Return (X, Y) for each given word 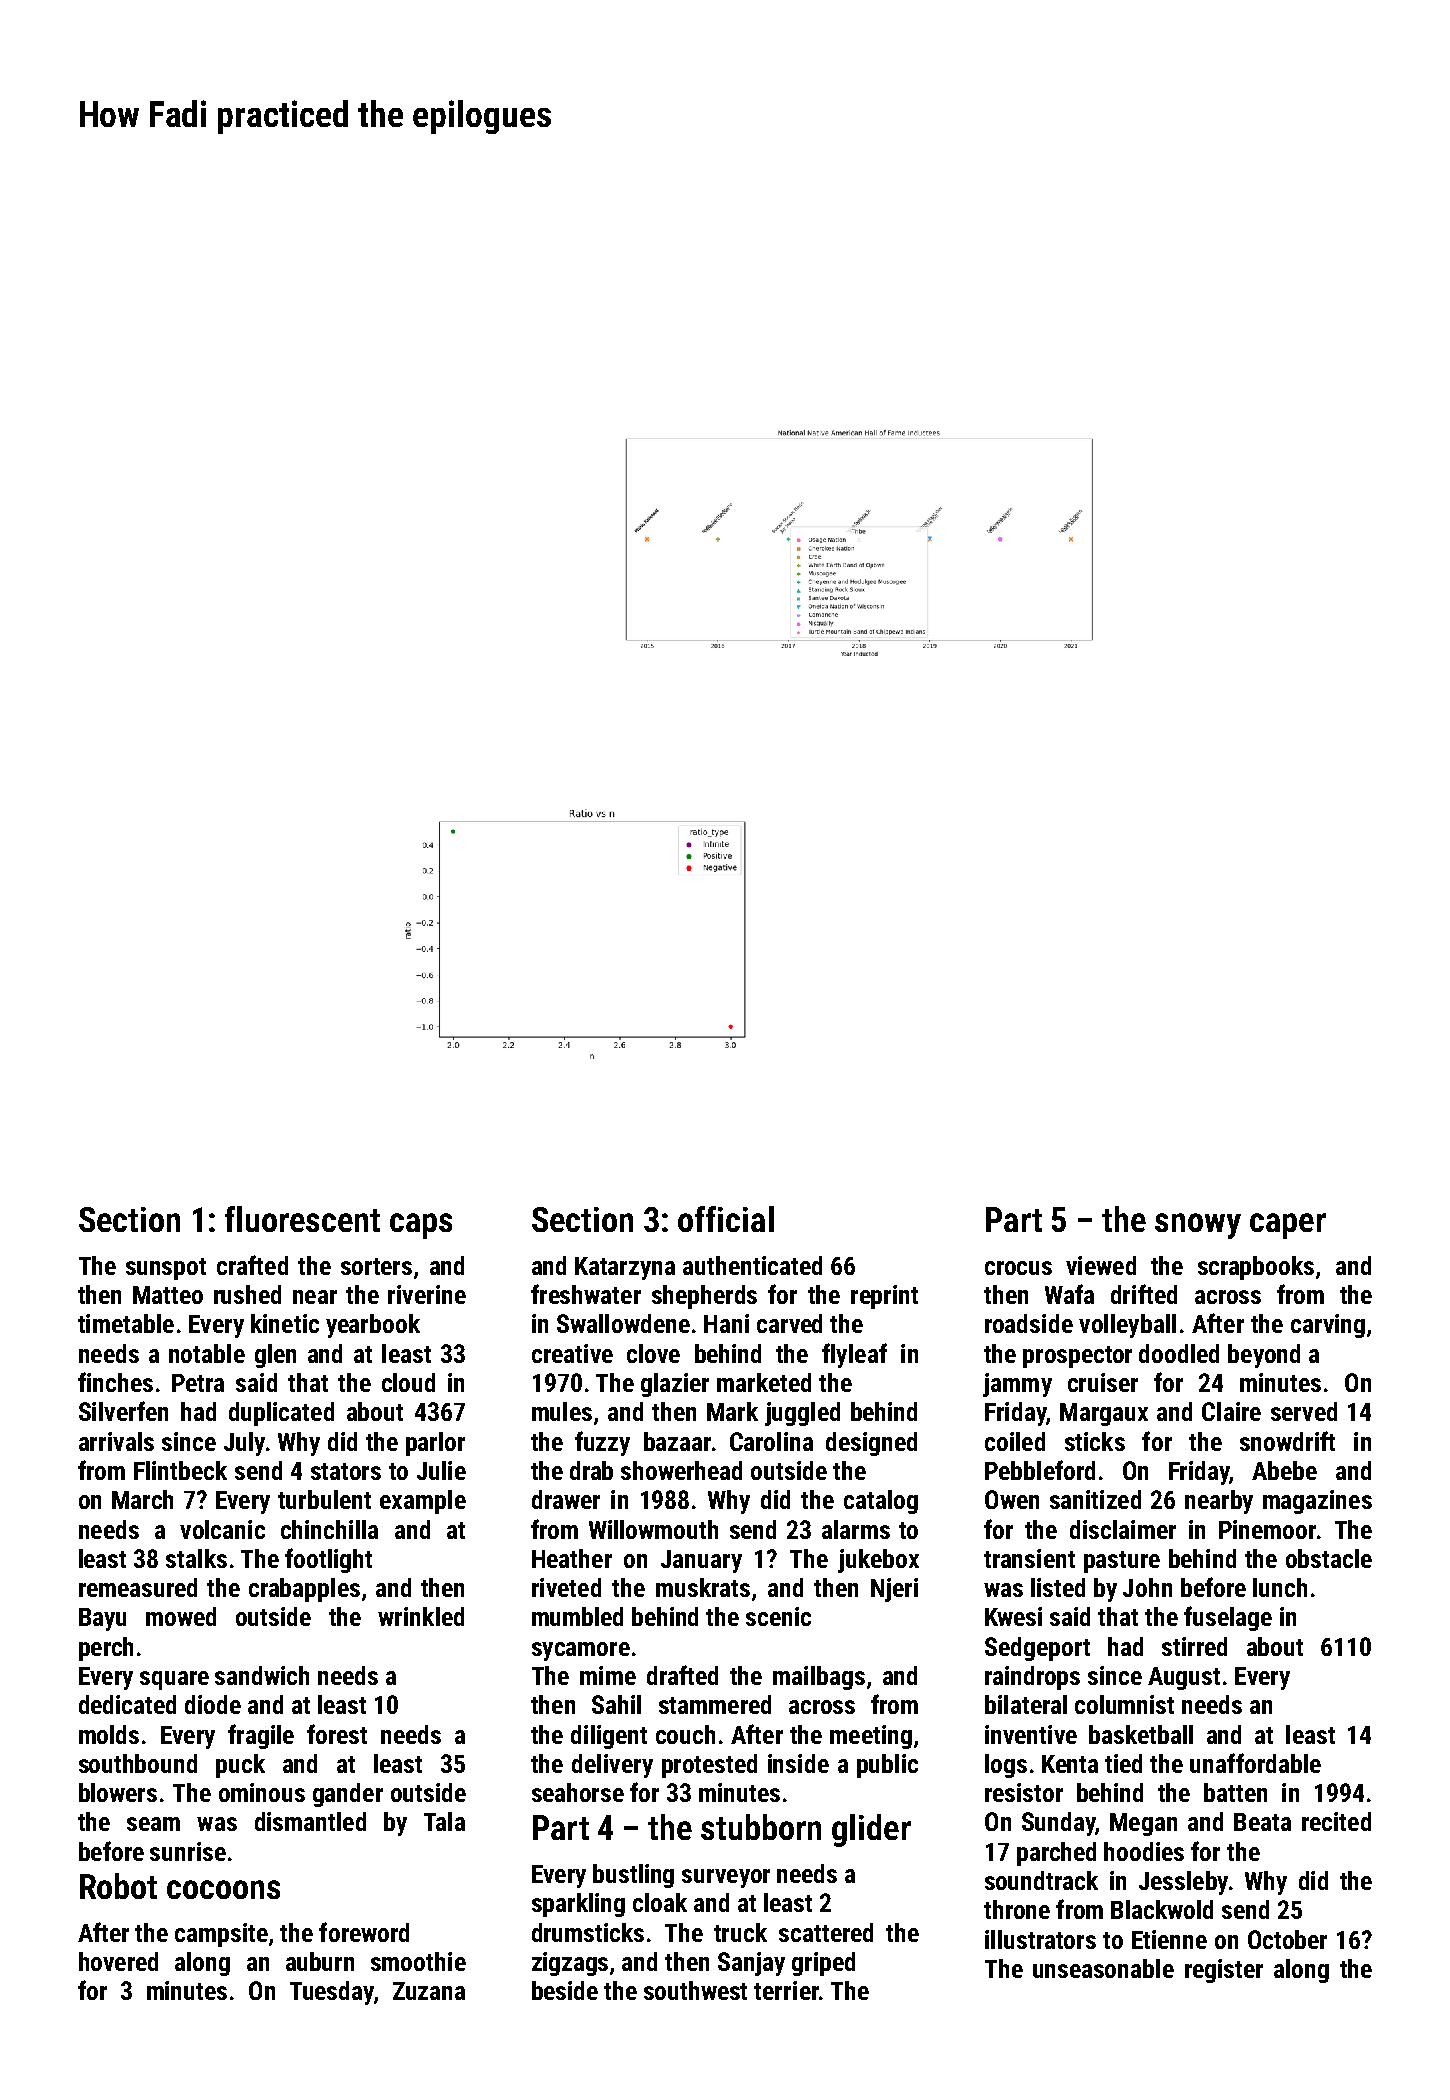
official (726, 1219)
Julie (441, 1470)
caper (1288, 1226)
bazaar (677, 1441)
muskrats (703, 1587)
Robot (118, 1886)
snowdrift (1287, 1441)
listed (1058, 1587)
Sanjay (751, 1964)
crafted (252, 1265)
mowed (181, 1616)
